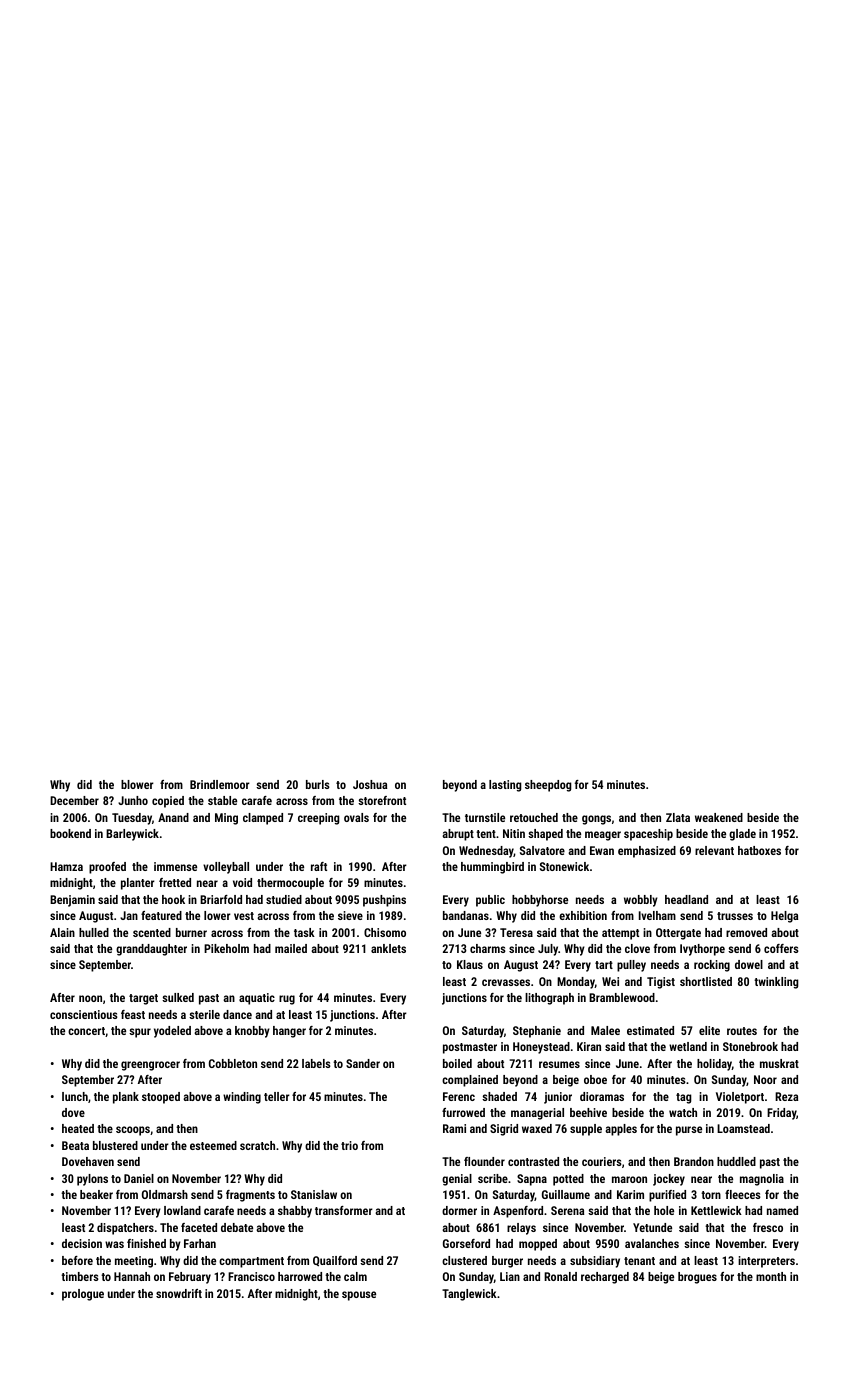  I want to click on sheepdog, so click(548, 786).
